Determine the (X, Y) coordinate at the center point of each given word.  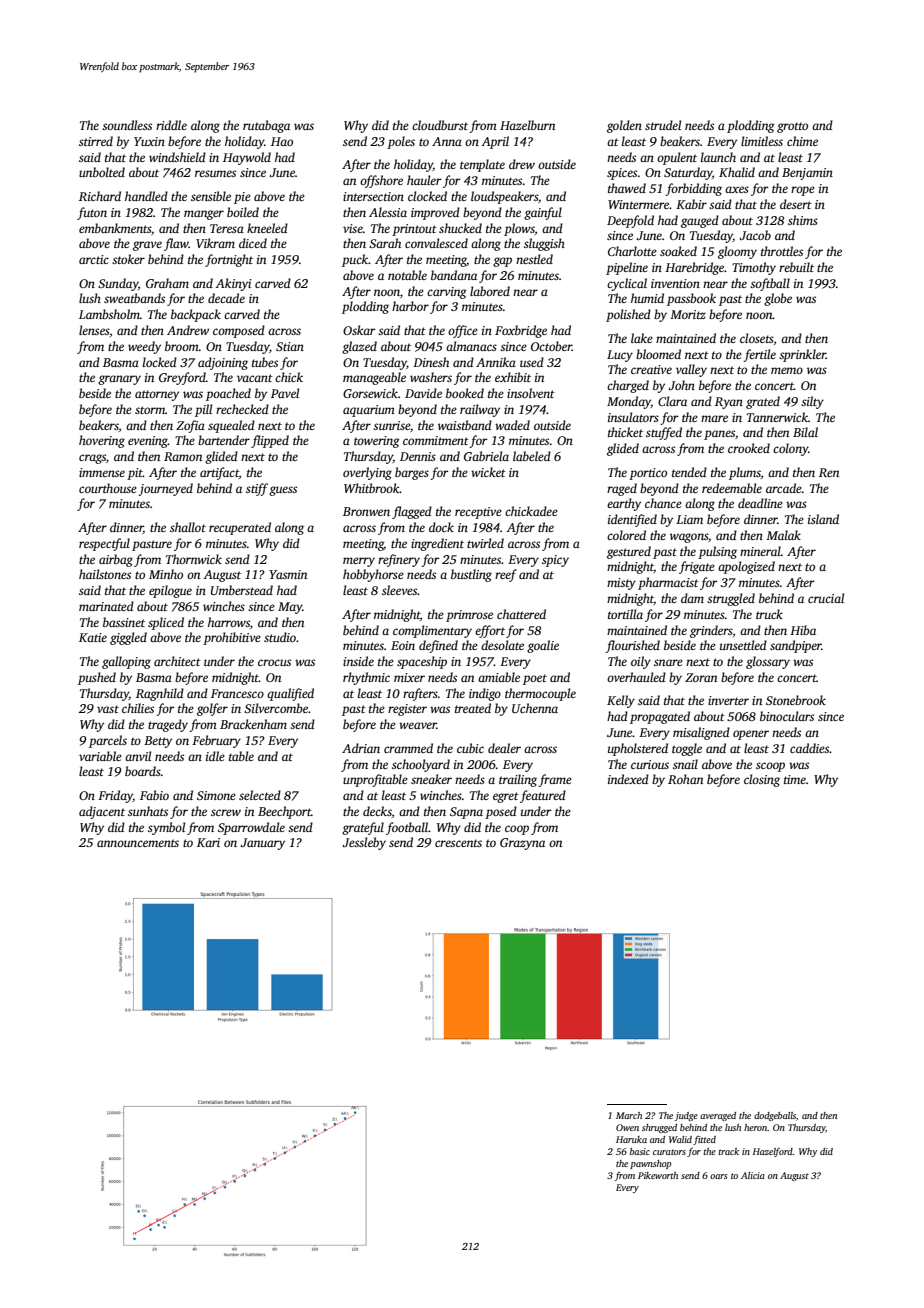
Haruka (631, 1139)
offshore (381, 181)
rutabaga (266, 126)
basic (640, 1151)
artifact (219, 473)
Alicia (753, 1175)
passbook (691, 299)
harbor (410, 306)
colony (790, 449)
